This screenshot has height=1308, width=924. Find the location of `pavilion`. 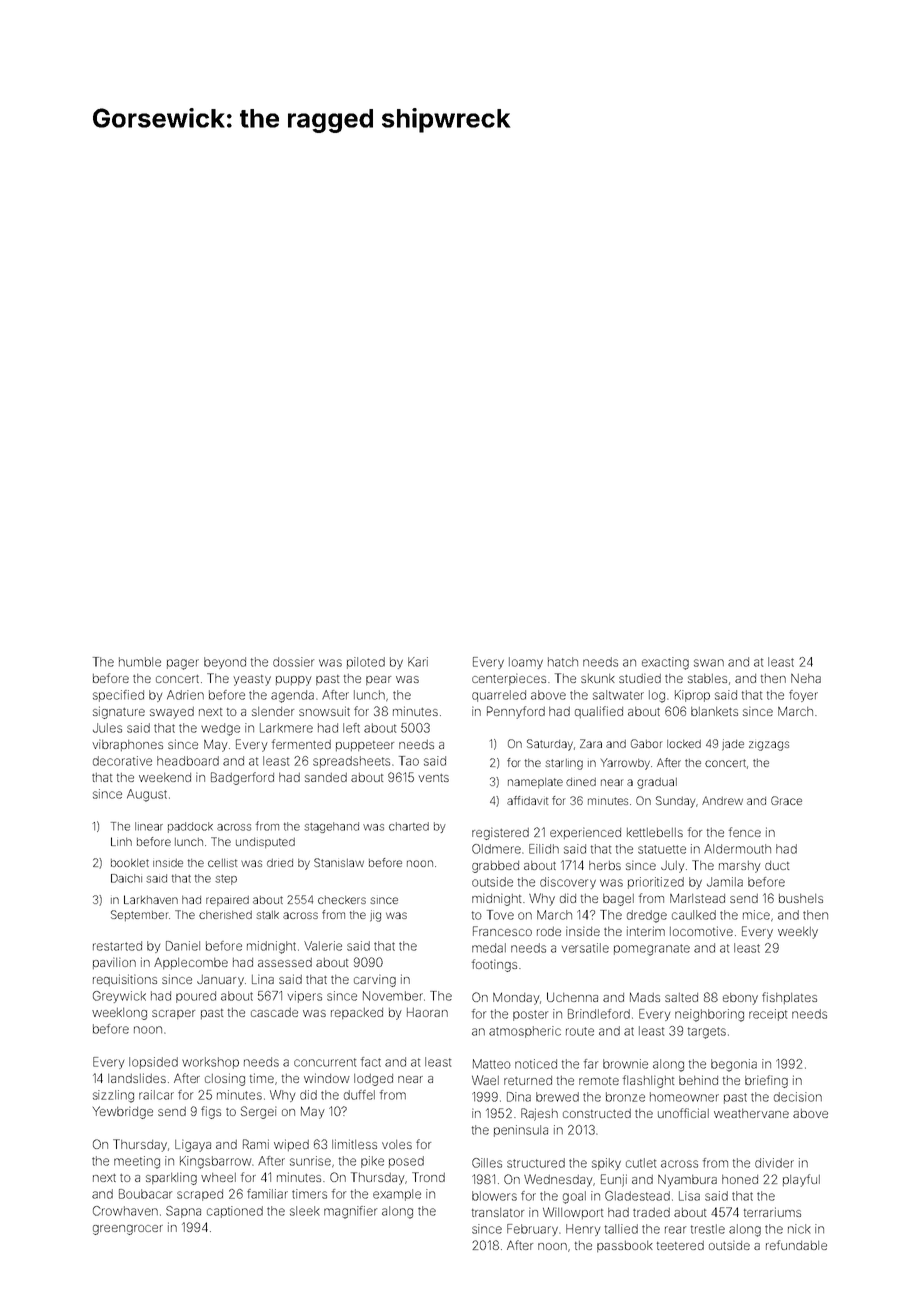

pavilion is located at coordinates (114, 963).
